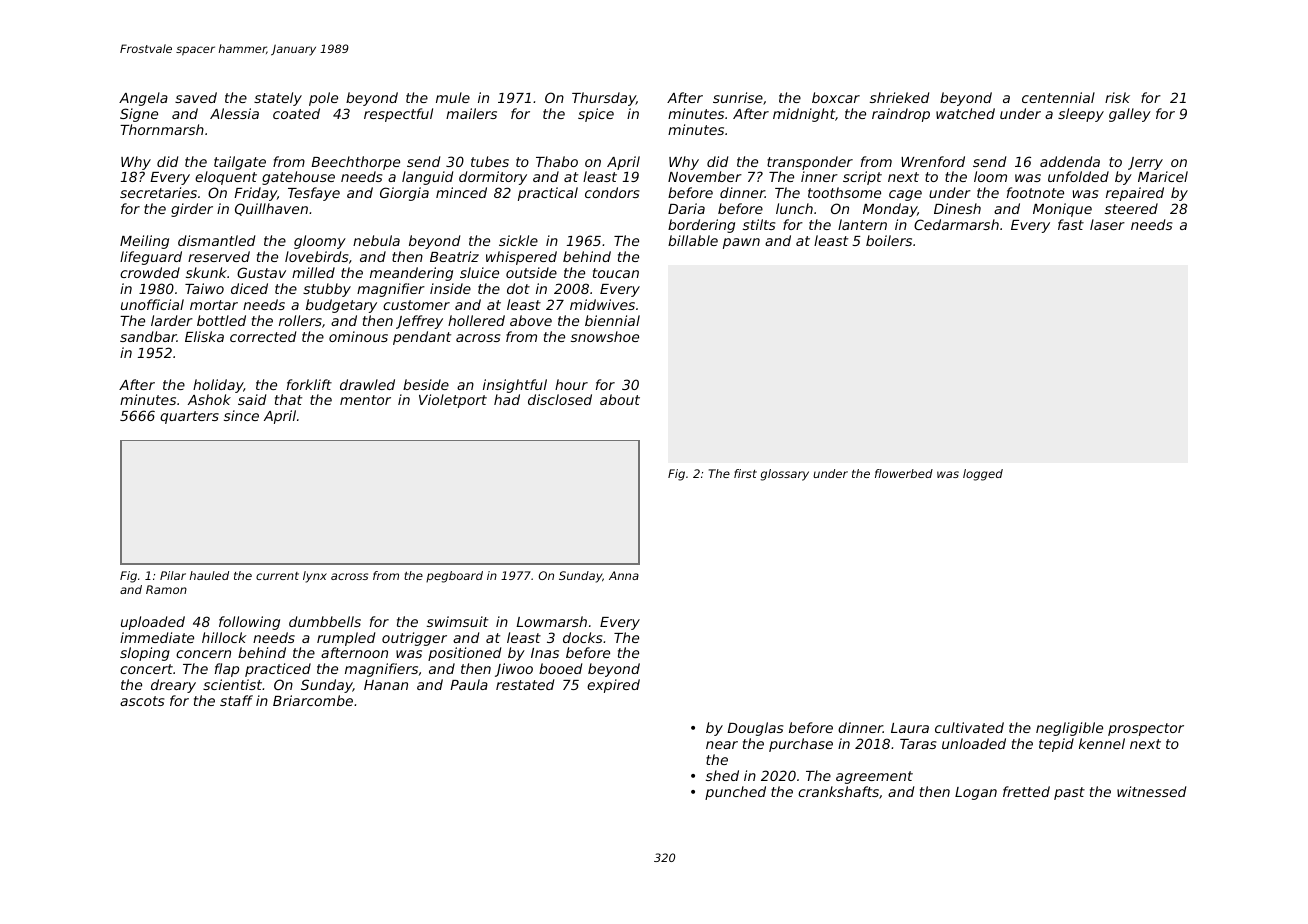 The width and height of the document is (1308, 924). What do you see at coordinates (844, 192) in the document?
I see `toothsome` at bounding box center [844, 192].
